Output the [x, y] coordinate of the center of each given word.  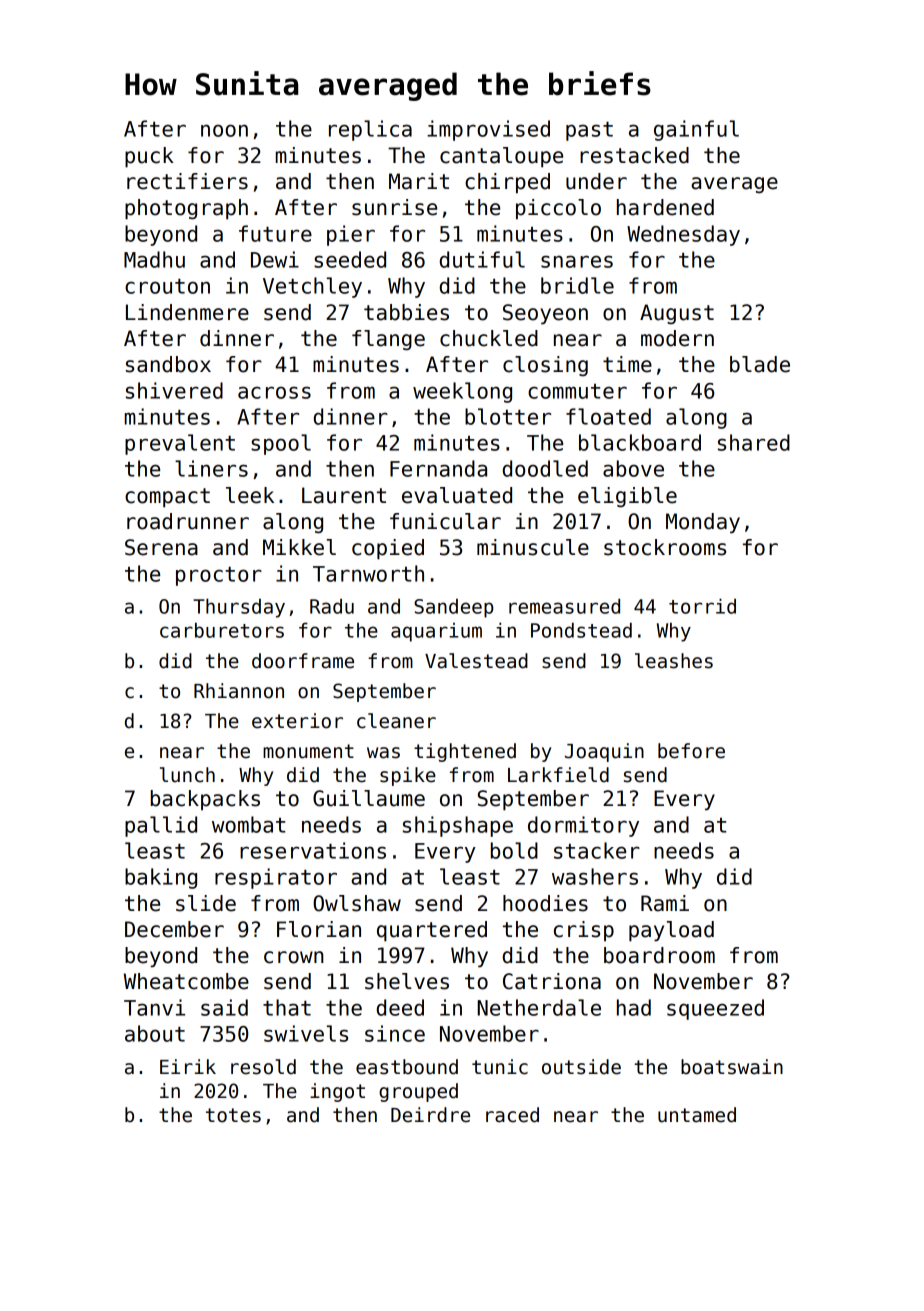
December [174, 929]
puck [149, 157]
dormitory [583, 826]
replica [370, 130]
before [691, 751]
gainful [696, 130]
